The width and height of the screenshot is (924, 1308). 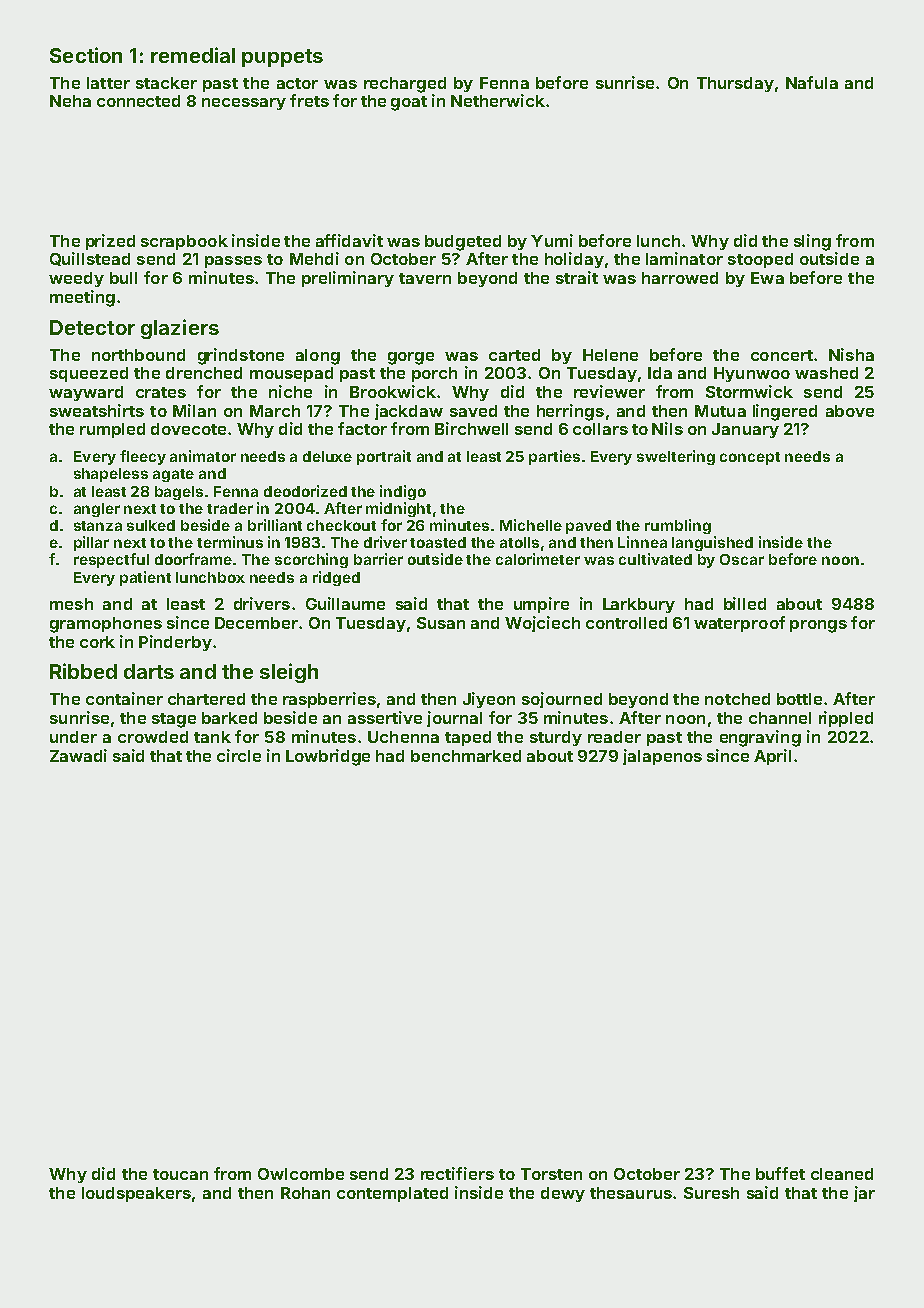 I want to click on rectifiers, so click(x=457, y=1173).
